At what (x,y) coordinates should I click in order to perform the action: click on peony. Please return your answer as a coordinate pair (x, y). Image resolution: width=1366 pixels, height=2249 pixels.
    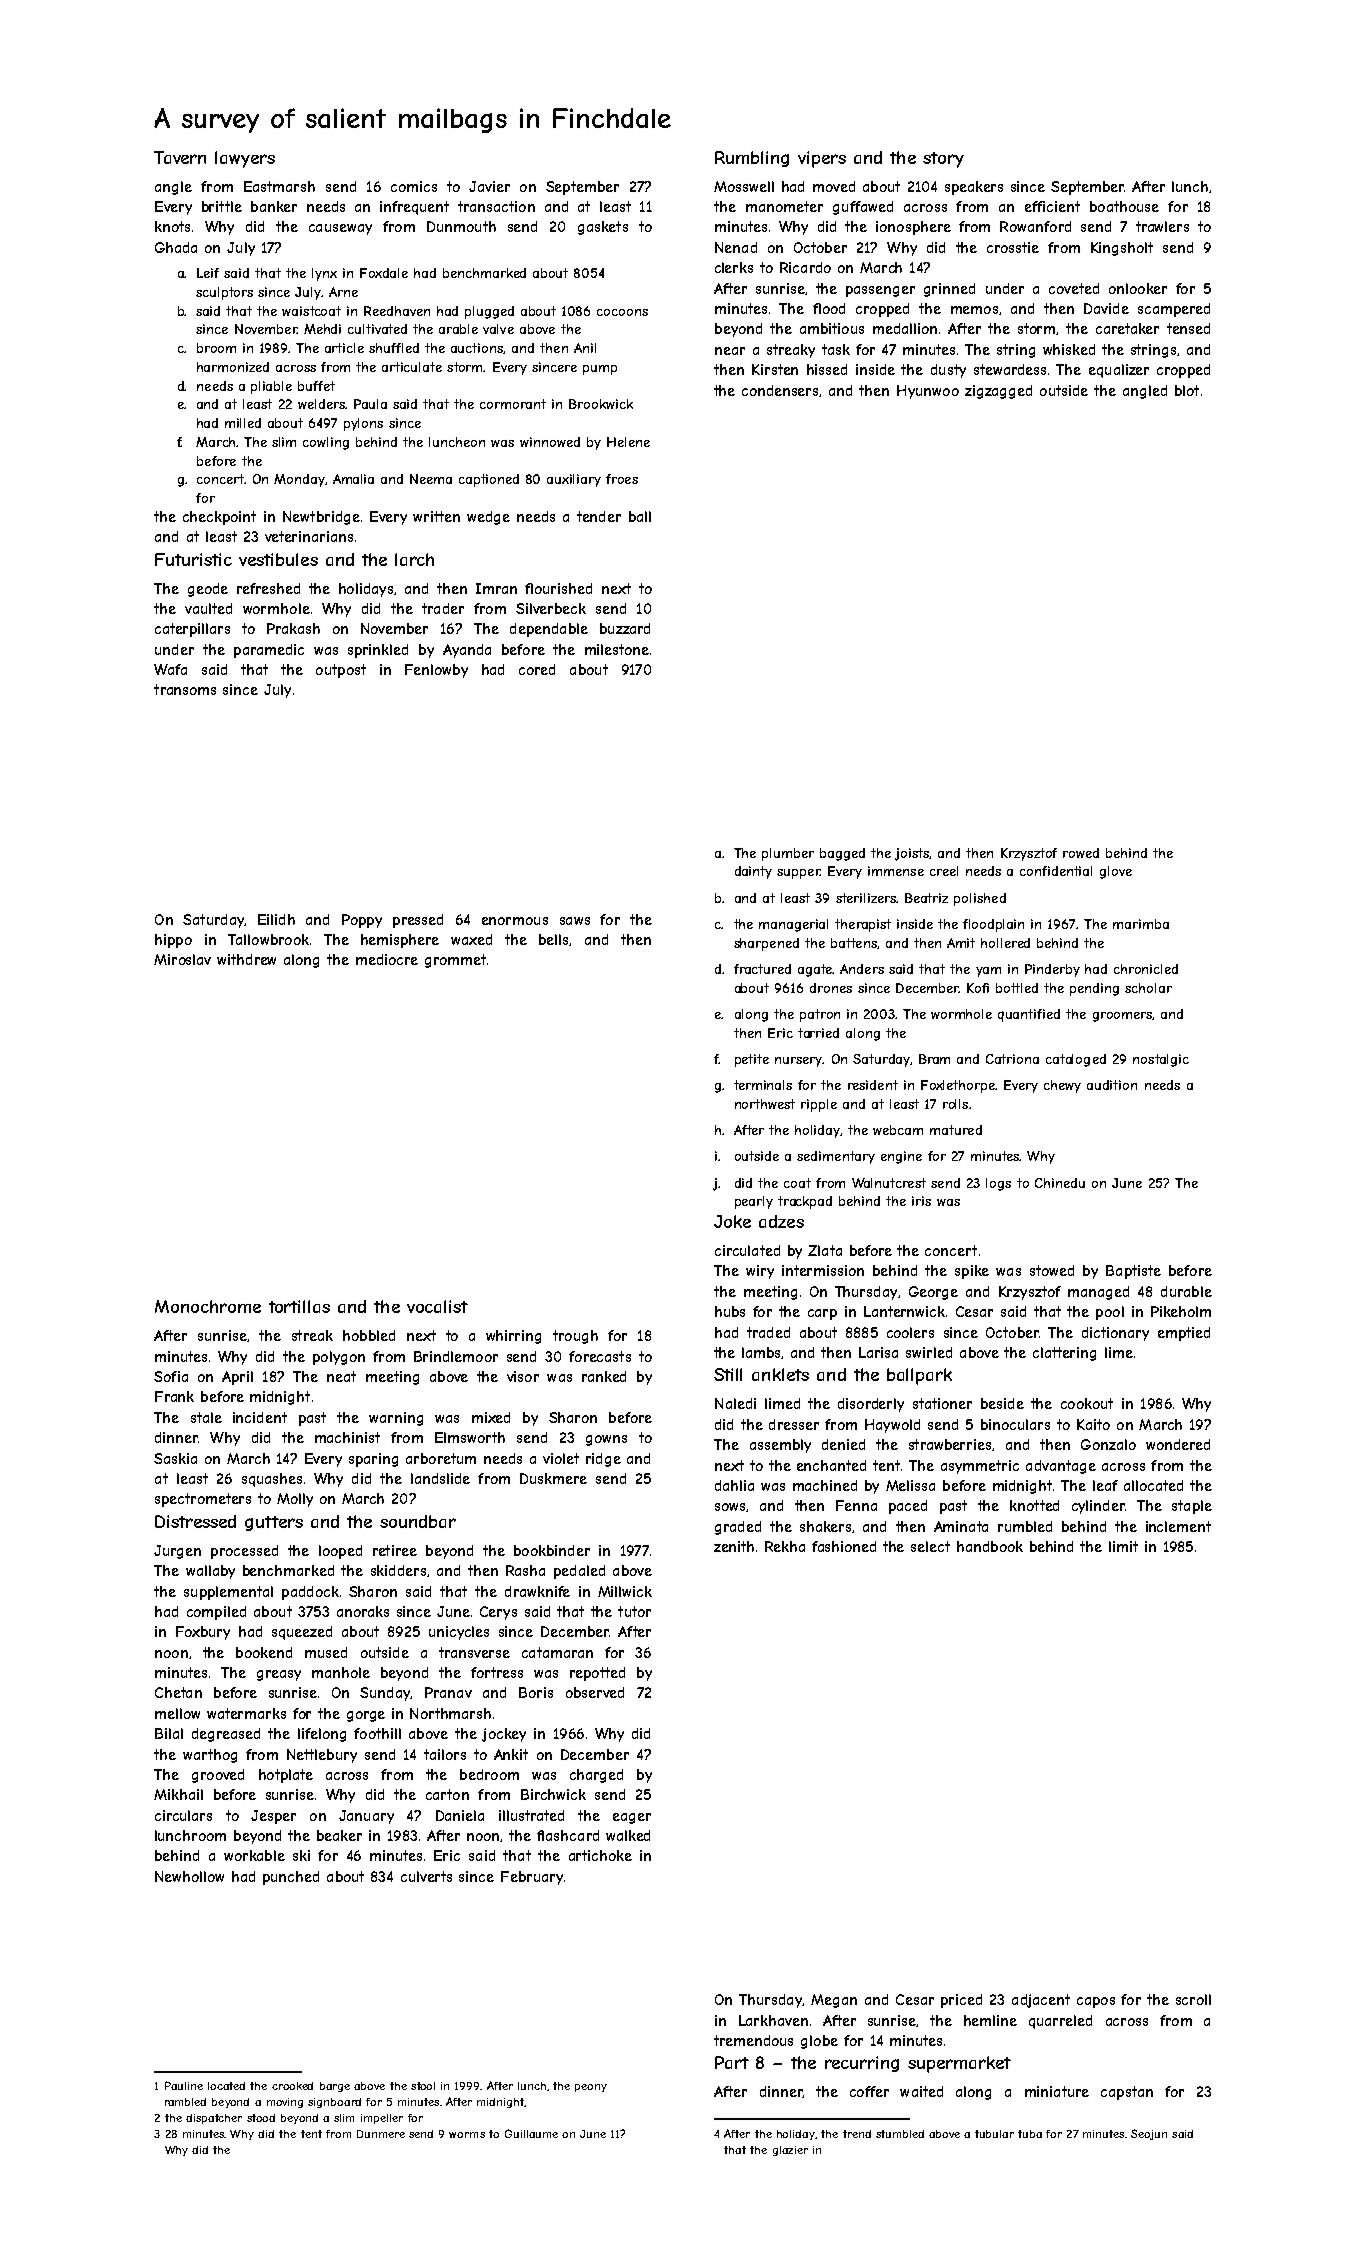
    Looking at the image, I should click on (591, 2088).
